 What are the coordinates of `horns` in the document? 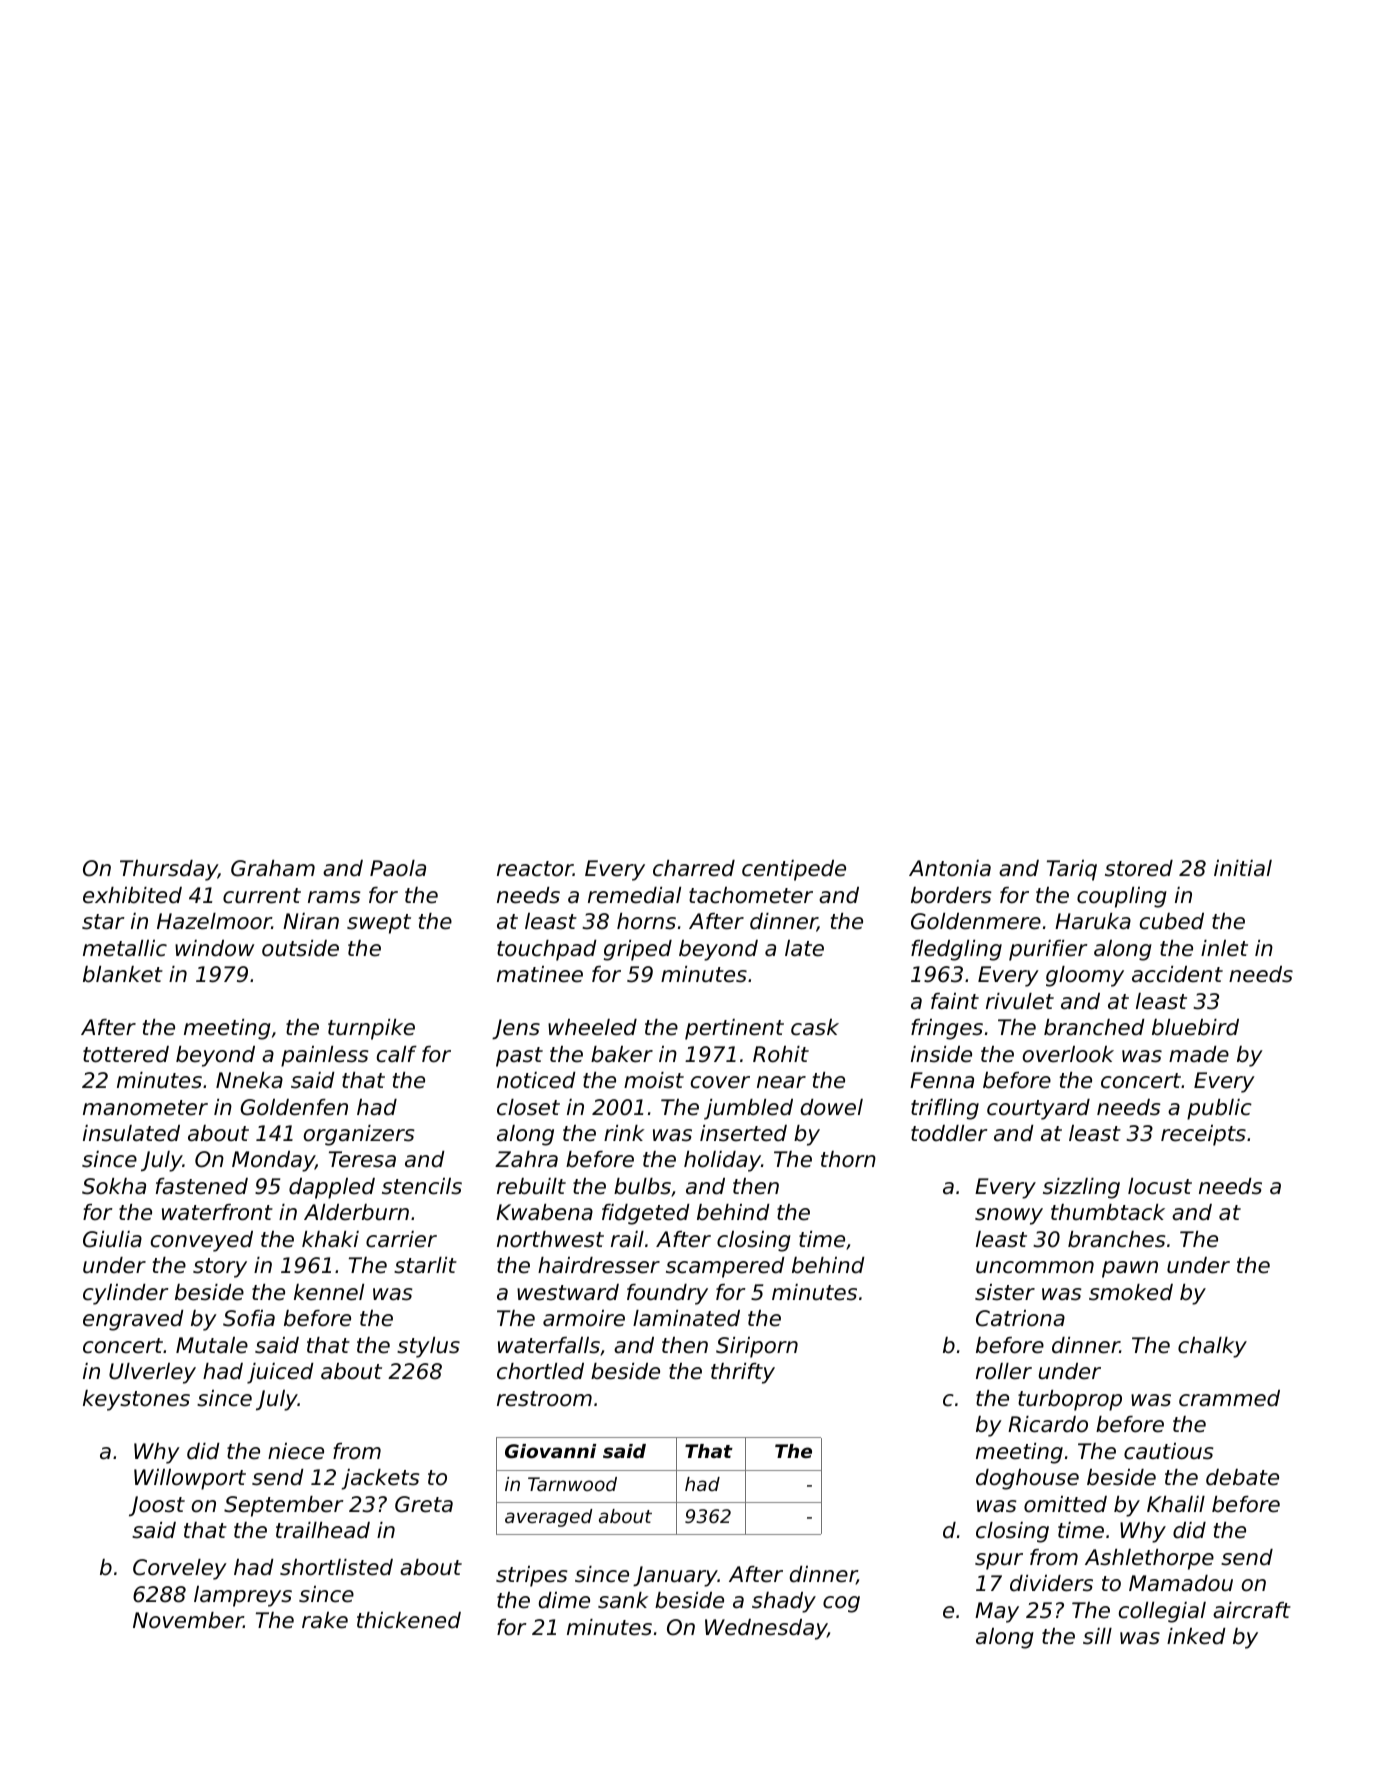 It's located at (646, 921).
